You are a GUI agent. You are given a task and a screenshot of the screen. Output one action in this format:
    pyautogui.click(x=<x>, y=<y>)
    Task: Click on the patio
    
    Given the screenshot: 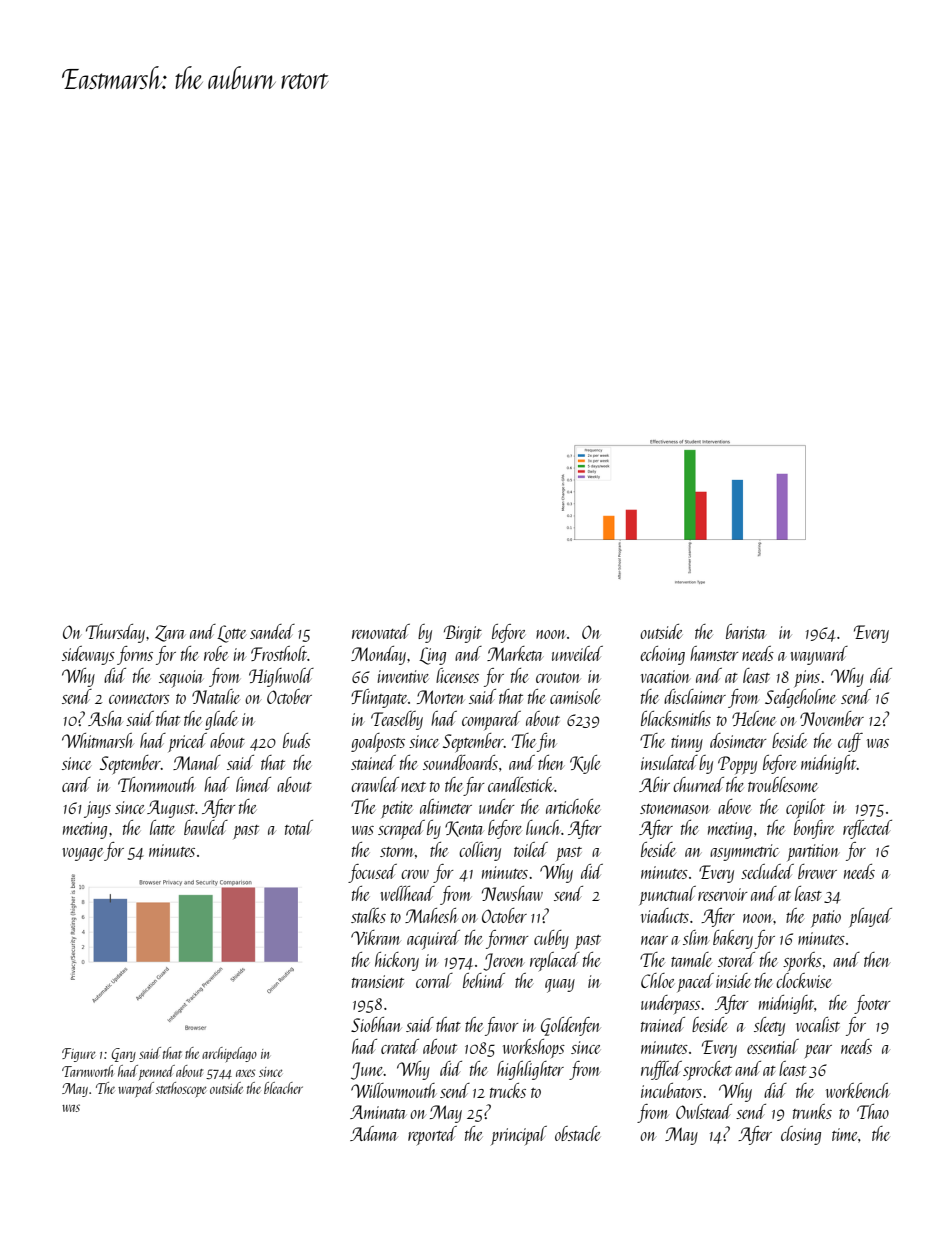 What is the action you would take?
    pyautogui.click(x=826, y=918)
